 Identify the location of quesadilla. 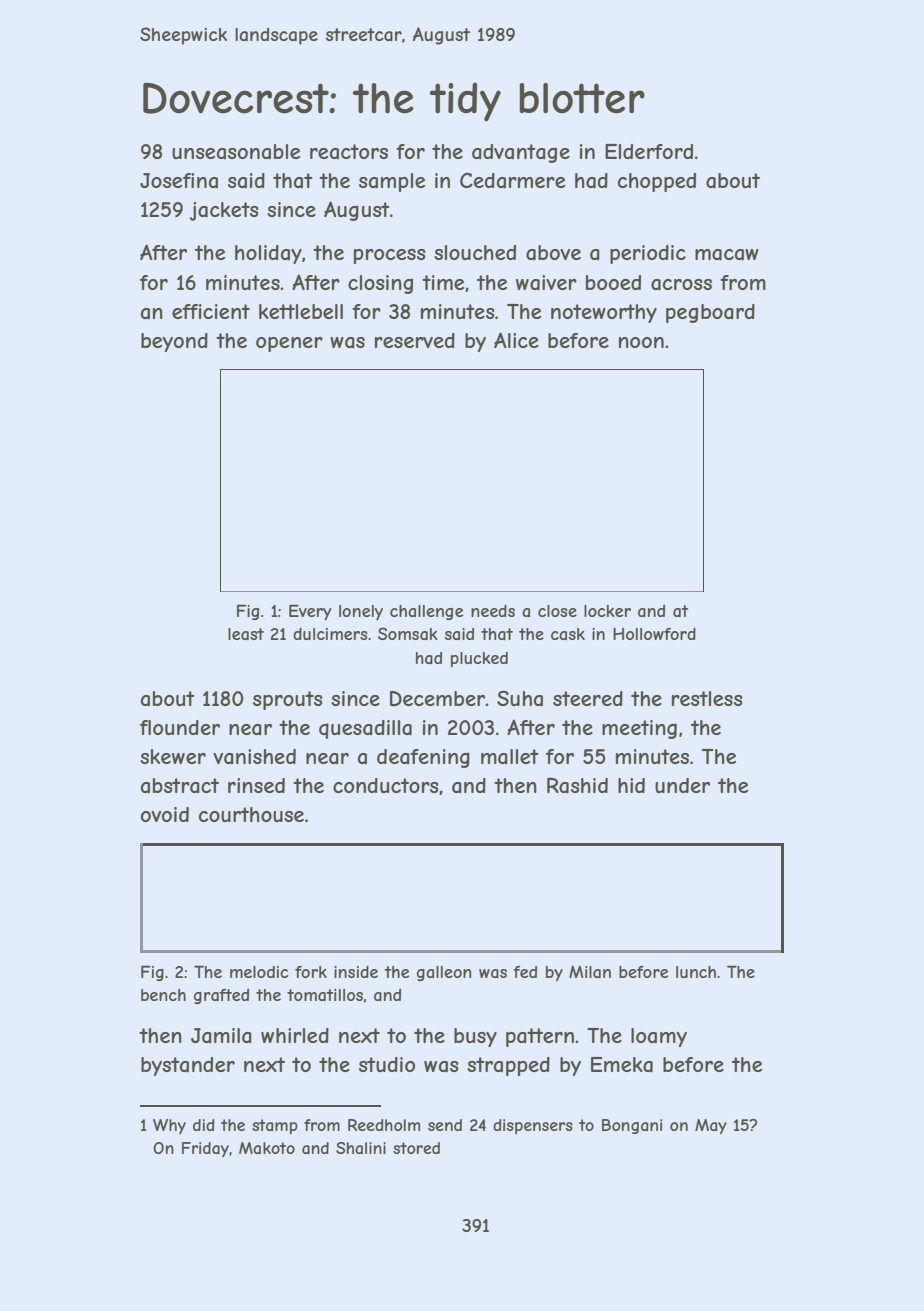
(365, 729).
